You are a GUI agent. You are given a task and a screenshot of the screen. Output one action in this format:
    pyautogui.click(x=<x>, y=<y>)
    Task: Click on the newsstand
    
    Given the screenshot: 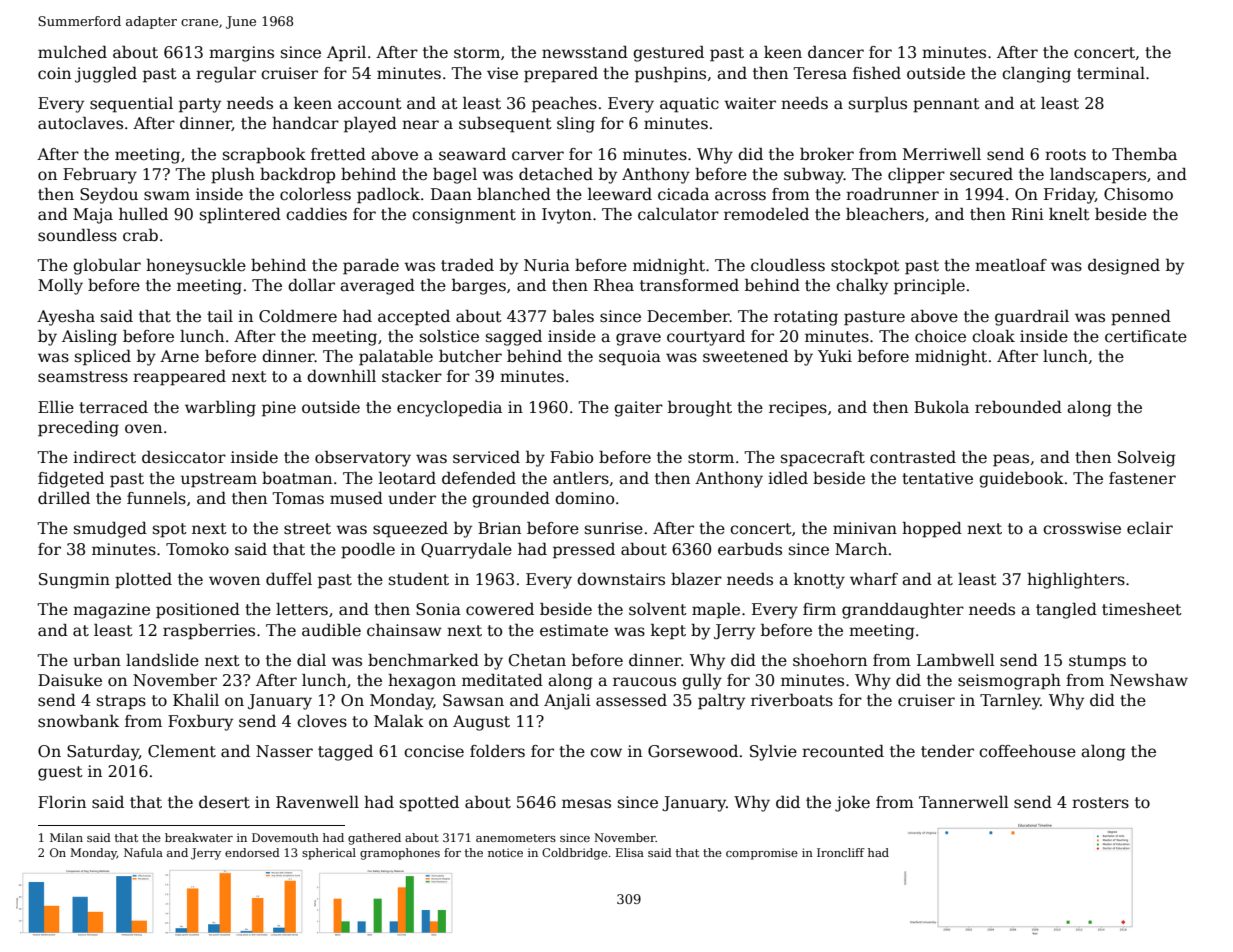 What is the action you would take?
    pyautogui.click(x=585, y=52)
